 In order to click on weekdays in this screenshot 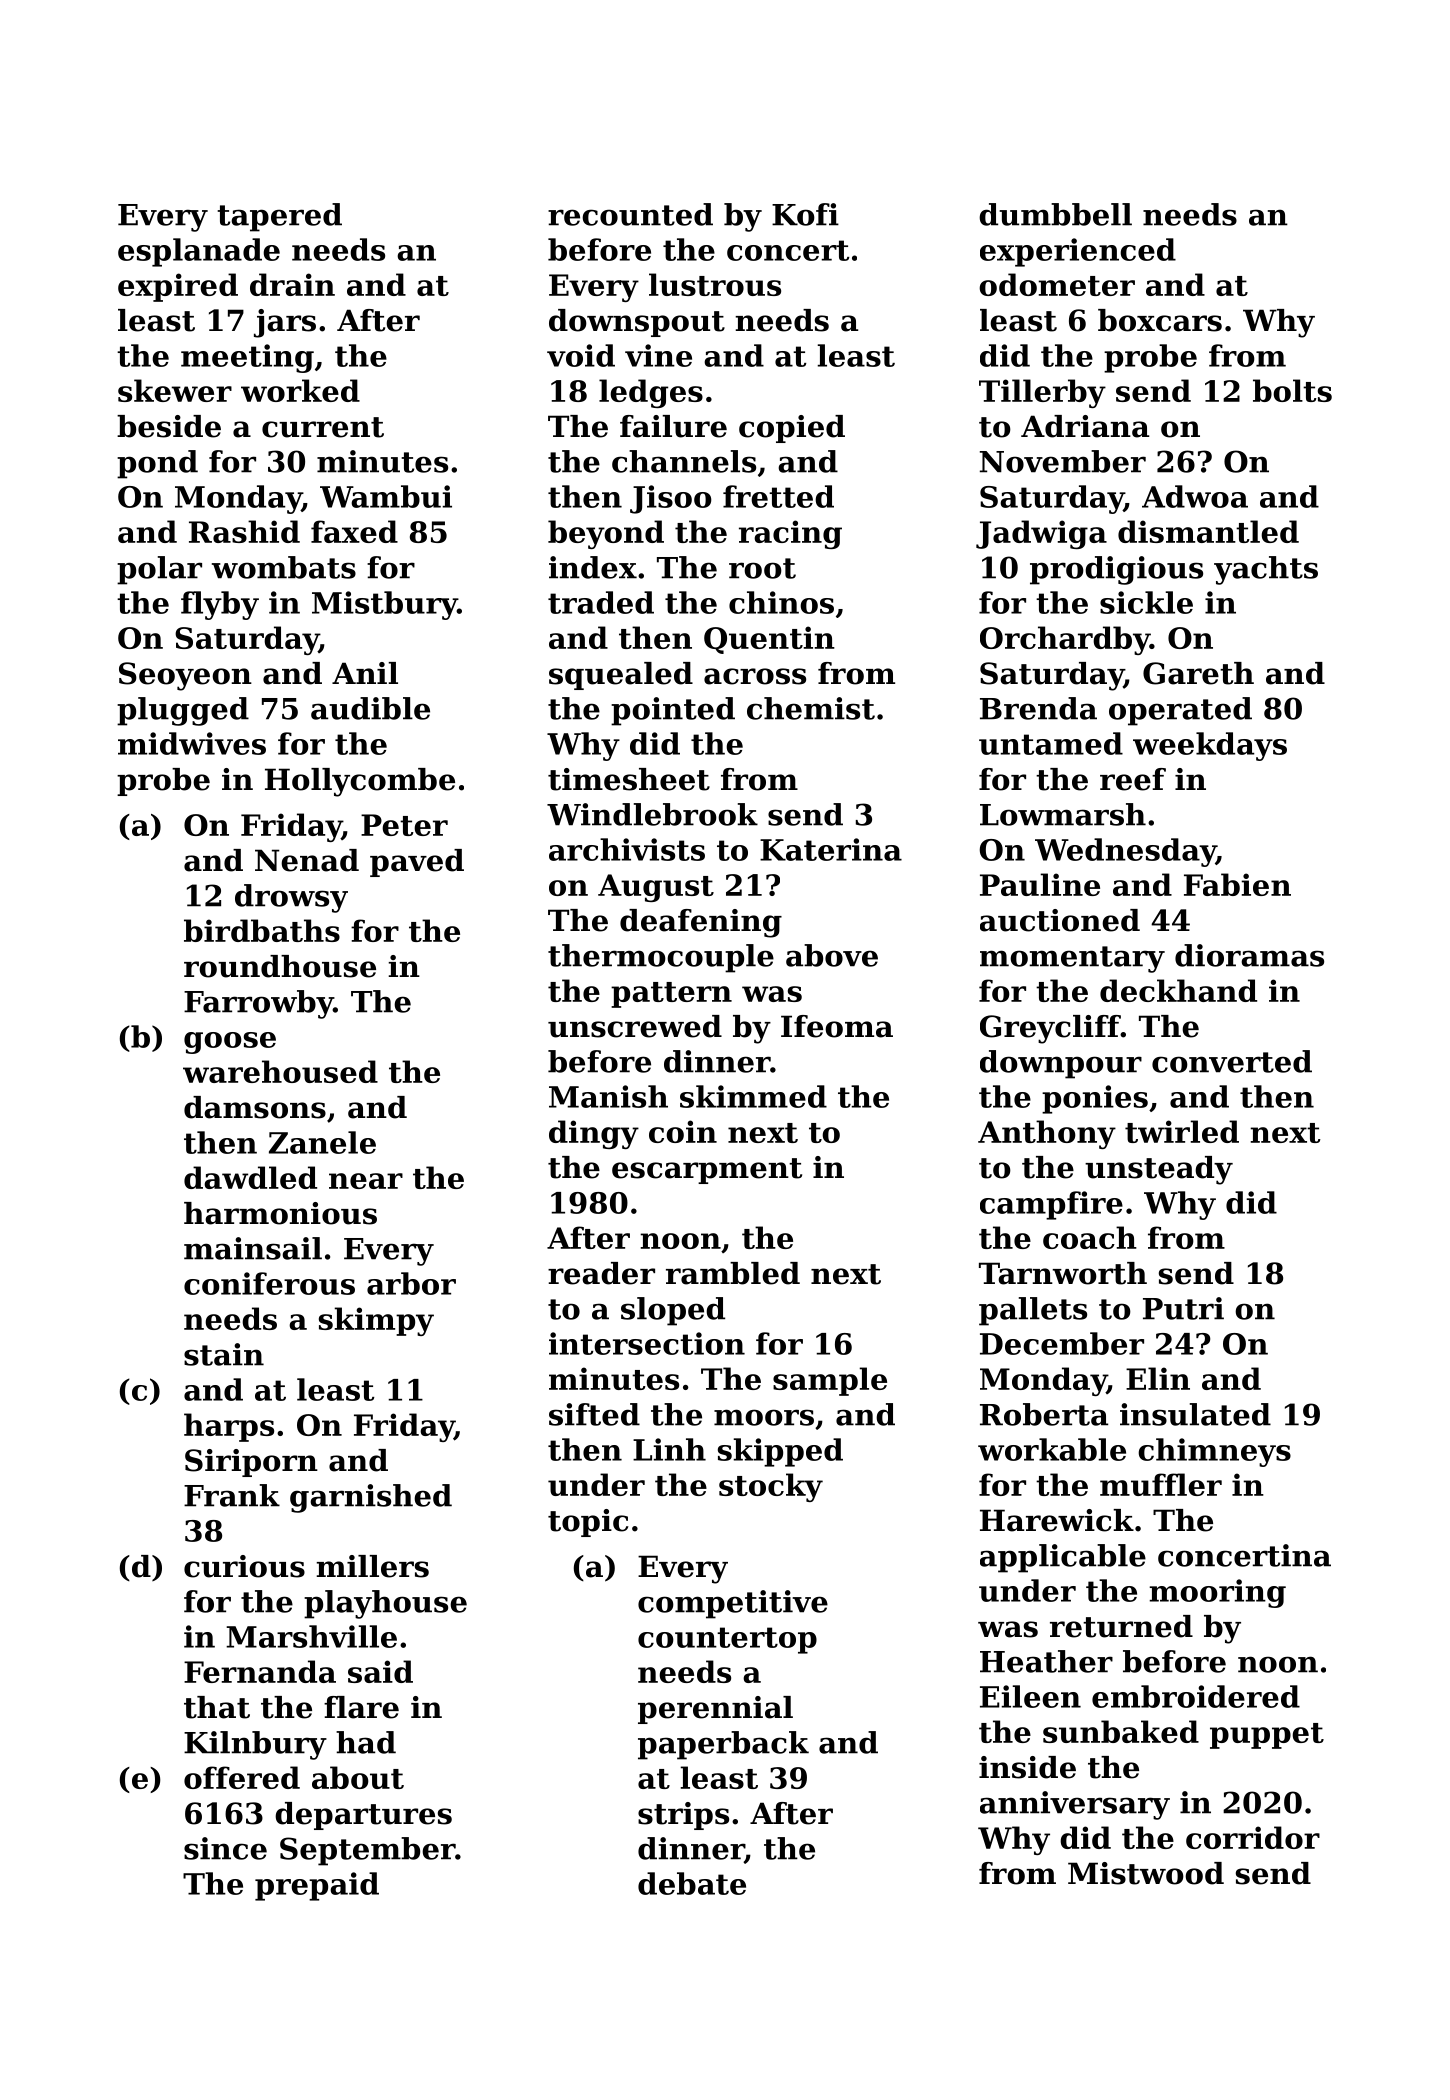, I will do `click(1210, 746)`.
